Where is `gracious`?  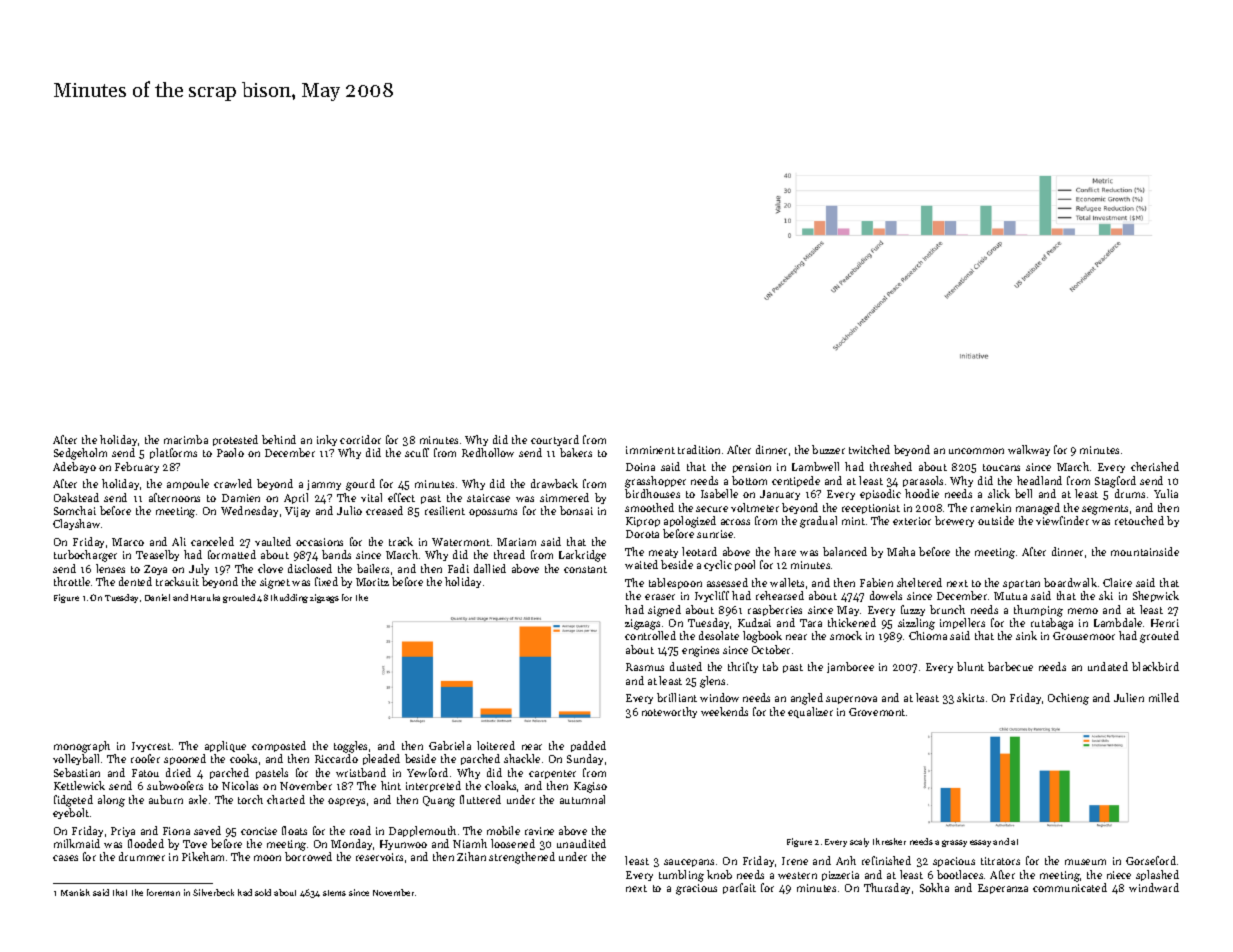
gracious is located at coordinates (696, 889).
